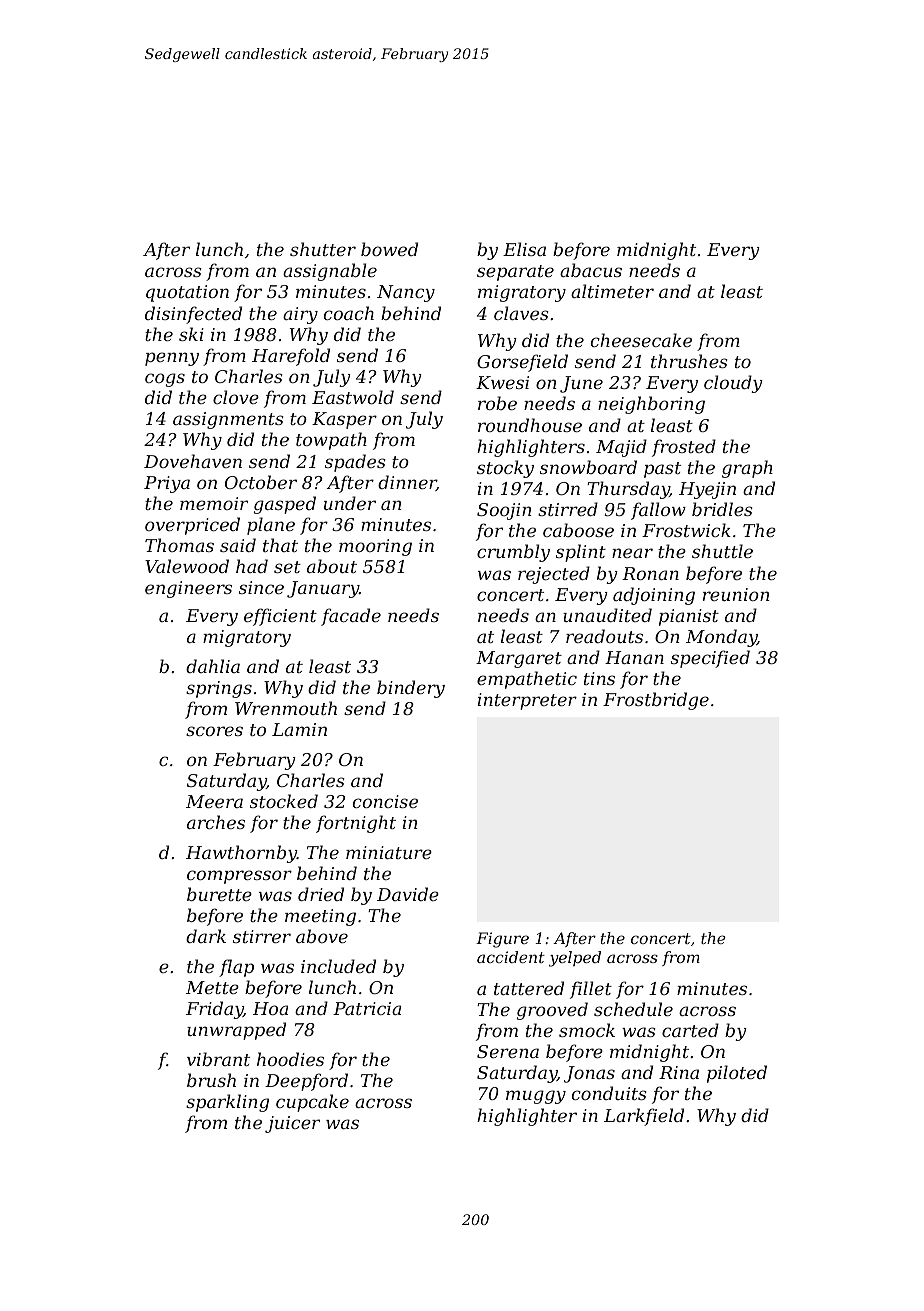 This screenshot has width=924, height=1311. Describe the element at coordinates (690, 1030) in the screenshot. I see `carted` at that location.
